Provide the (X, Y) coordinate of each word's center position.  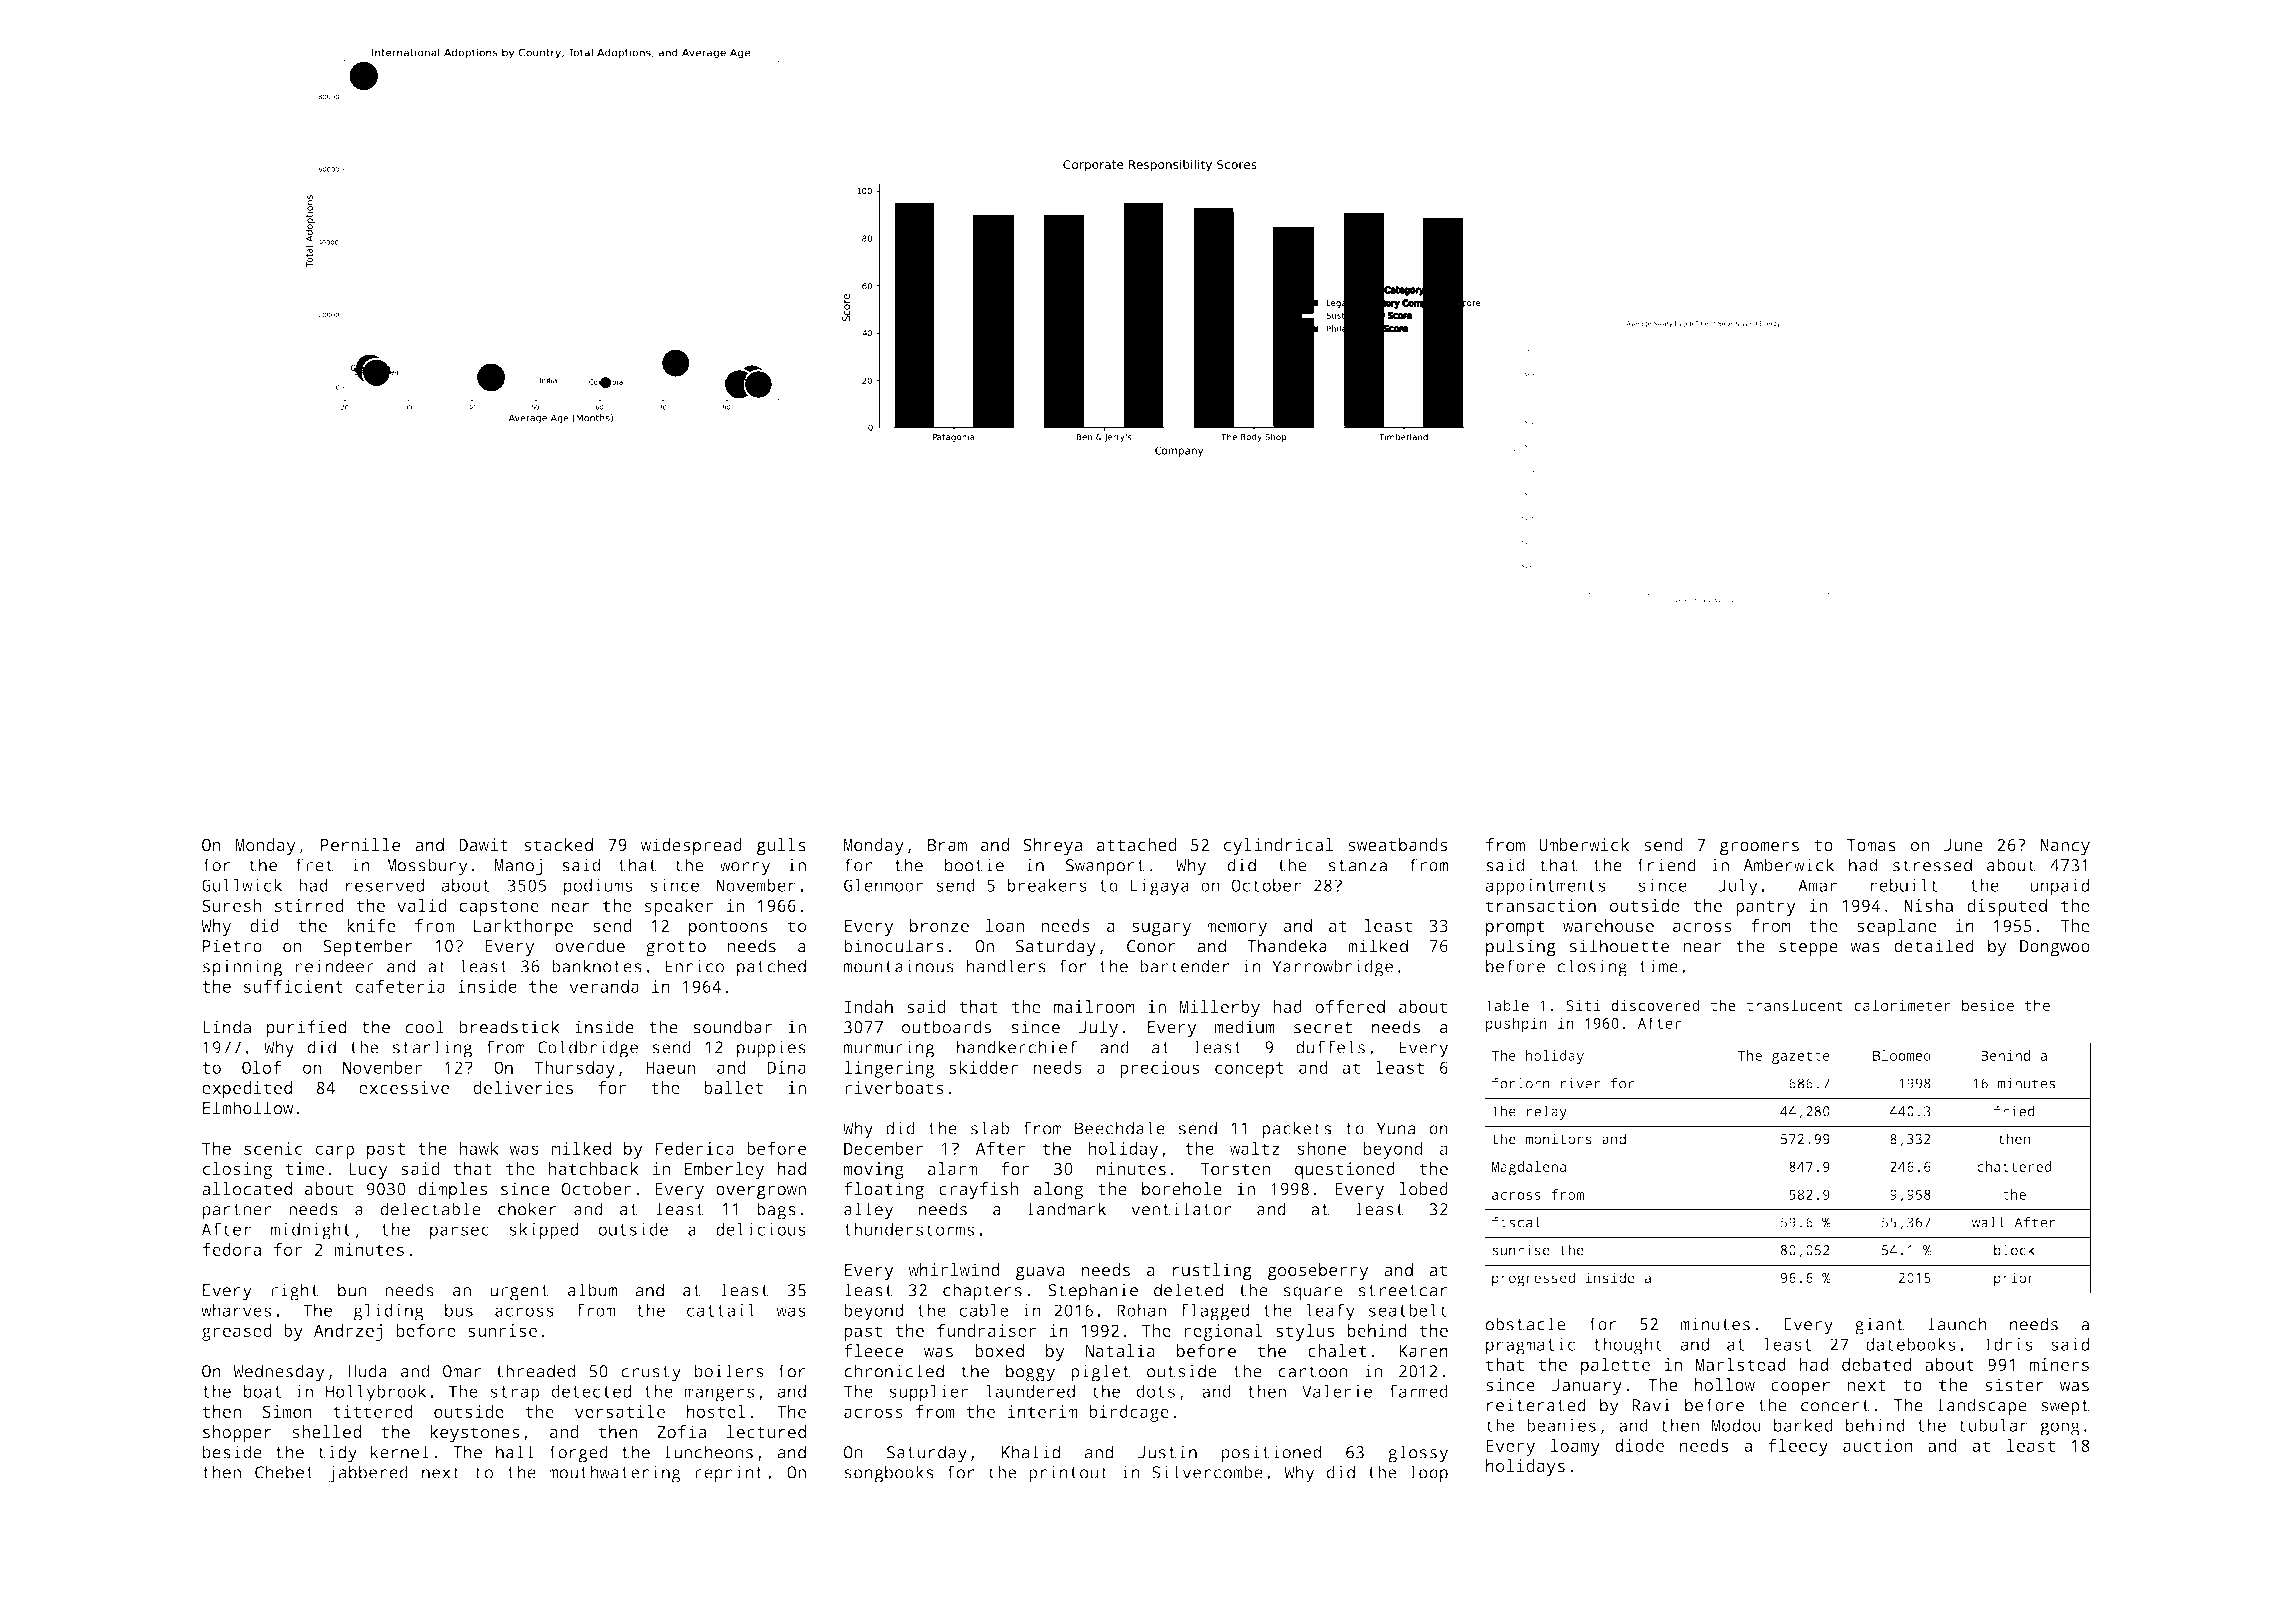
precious (1159, 1069)
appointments (1546, 887)
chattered (2014, 1166)
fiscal (1516, 1222)
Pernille (360, 845)
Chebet (284, 1472)
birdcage (1129, 1413)
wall (1988, 1222)
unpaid (2060, 887)
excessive (404, 1087)
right (295, 1292)
